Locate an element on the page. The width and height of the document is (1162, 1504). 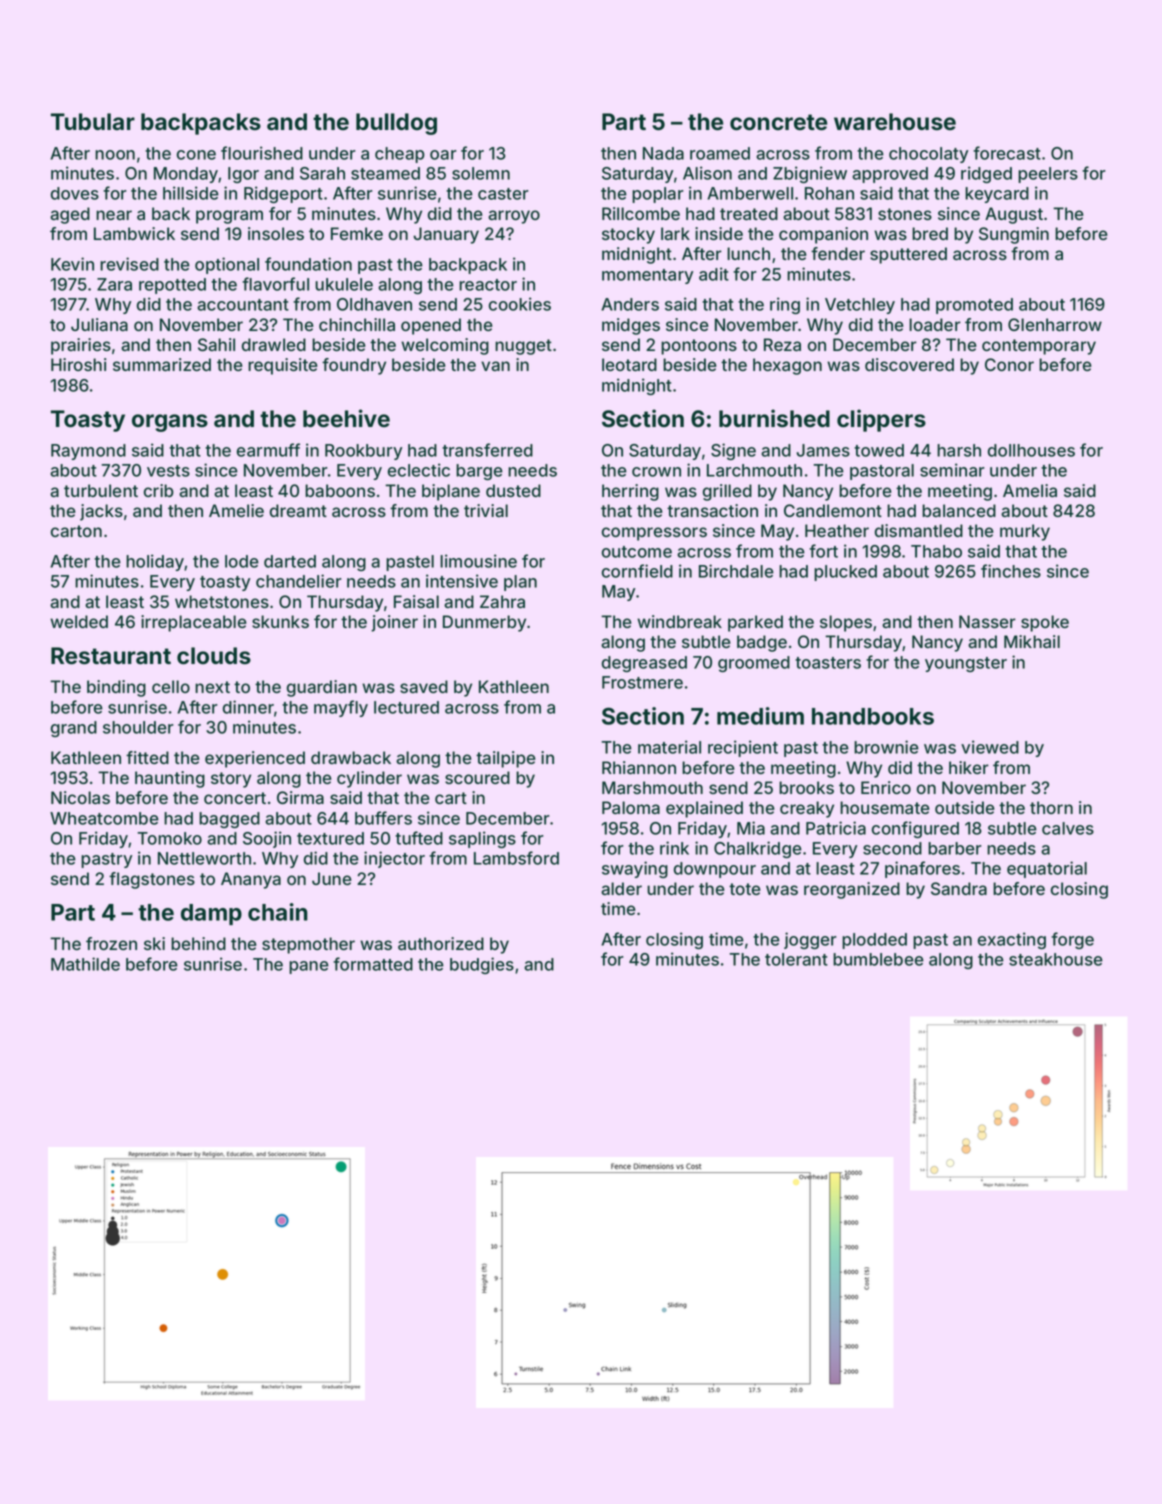
Tomoko is located at coordinates (169, 838).
